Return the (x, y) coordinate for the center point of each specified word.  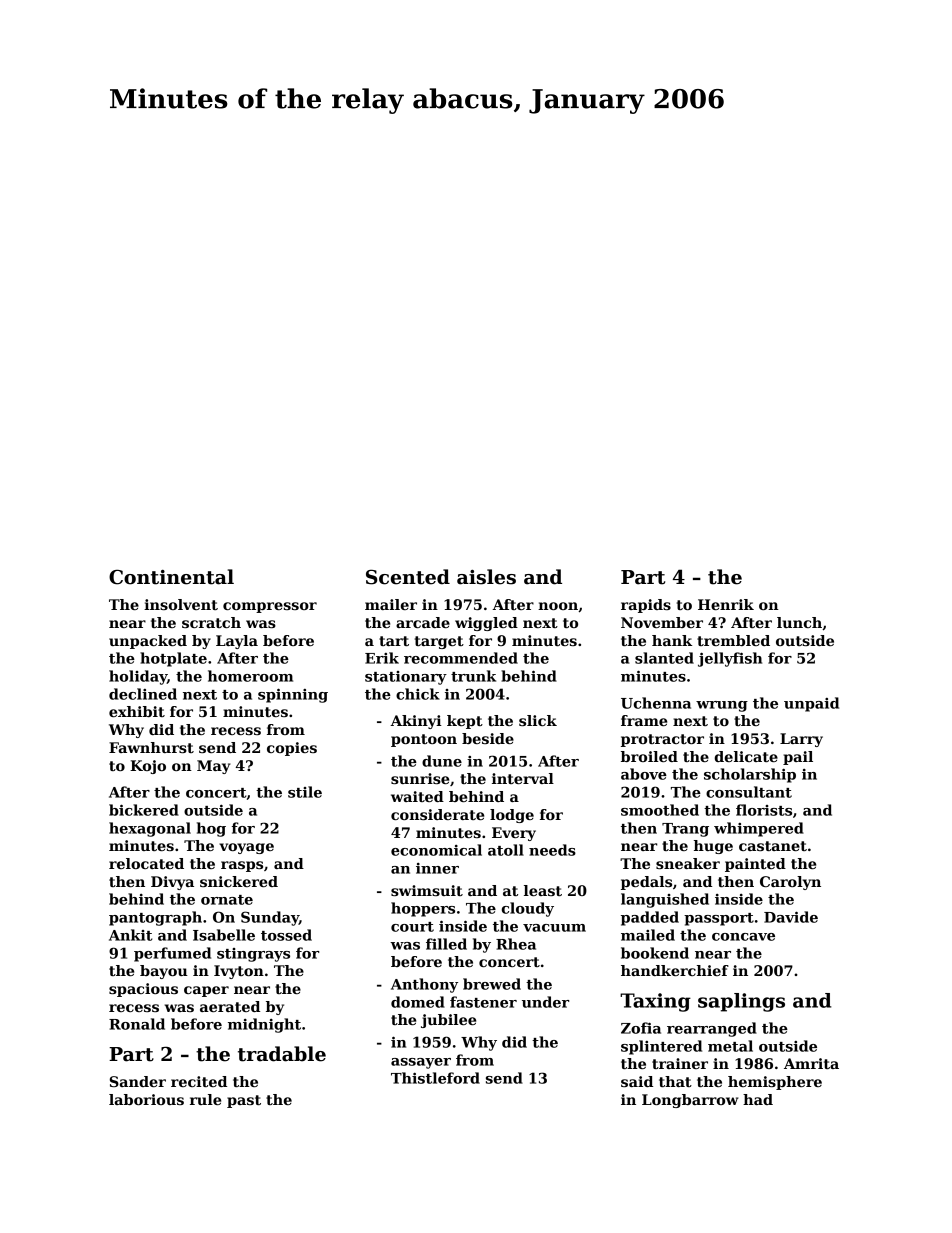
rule (205, 1099)
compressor (270, 607)
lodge (512, 816)
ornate (227, 900)
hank (672, 640)
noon (558, 606)
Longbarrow (690, 1101)
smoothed (660, 810)
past (244, 1101)
